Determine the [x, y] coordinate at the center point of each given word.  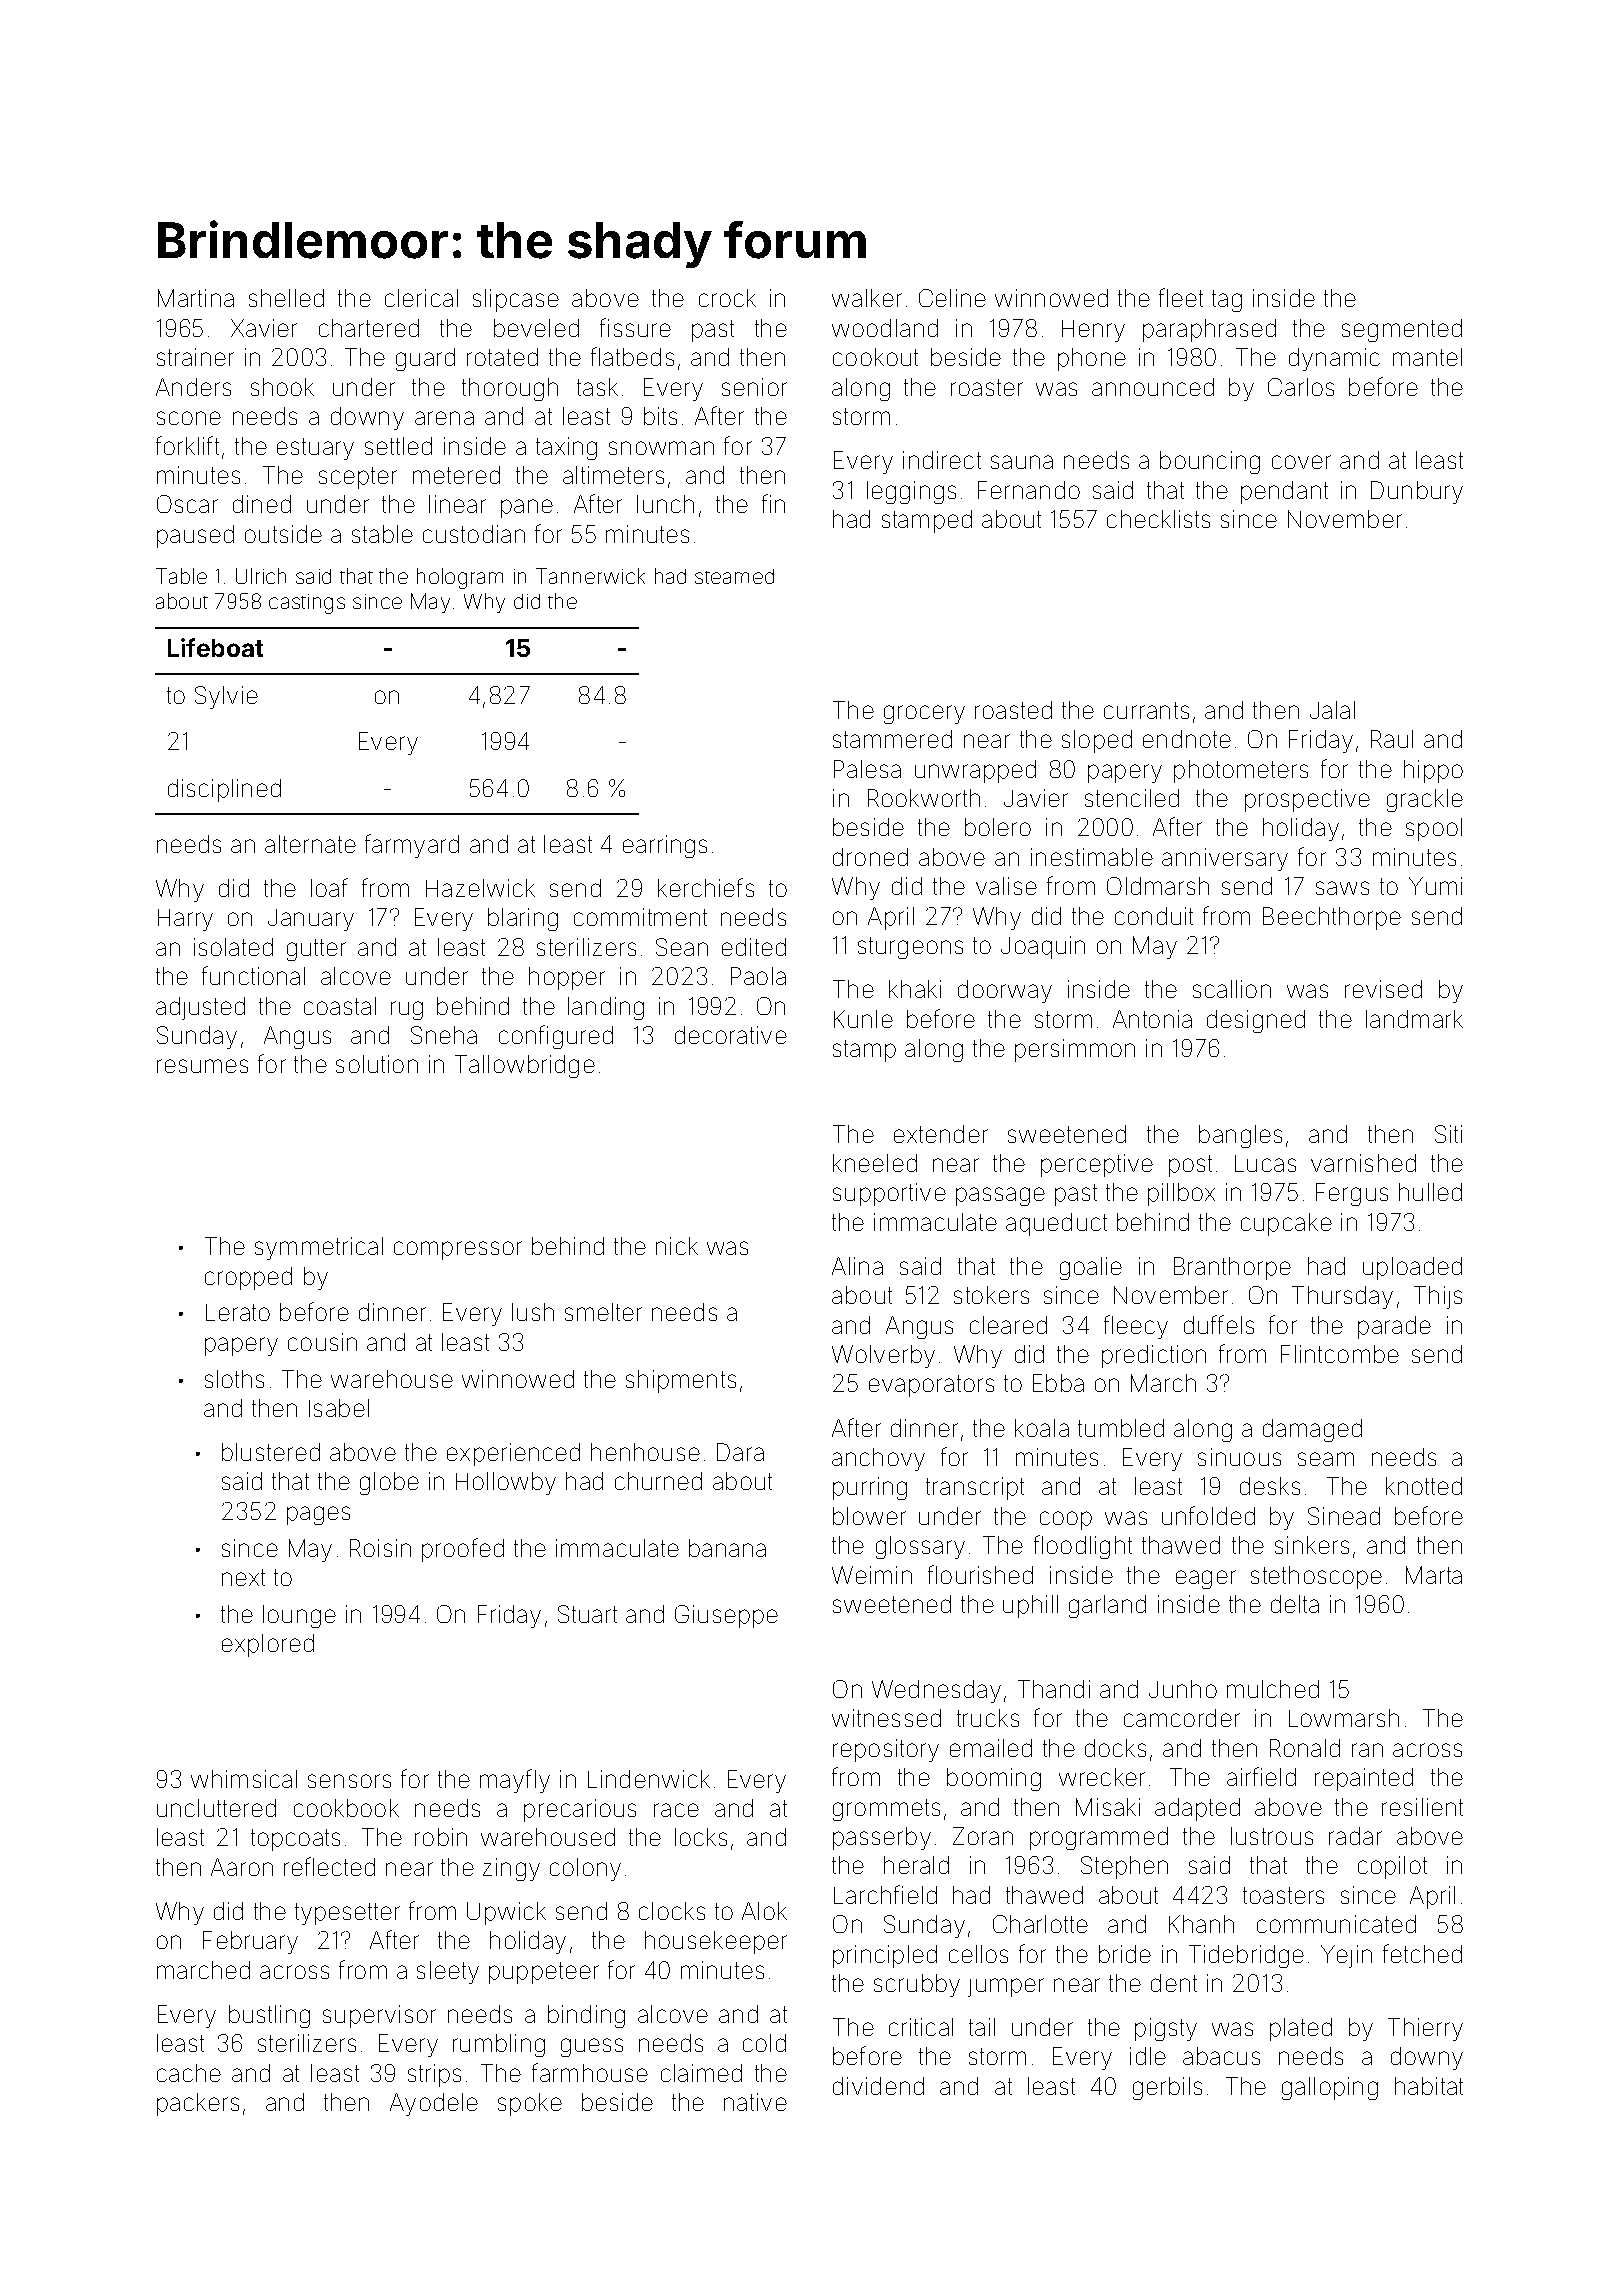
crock [727, 298]
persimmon [1075, 1050]
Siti [1448, 1134]
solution [377, 1064]
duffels [1219, 1324]
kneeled [875, 1163]
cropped [248, 1278]
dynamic [1334, 359]
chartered [369, 328]
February [250, 1942]
